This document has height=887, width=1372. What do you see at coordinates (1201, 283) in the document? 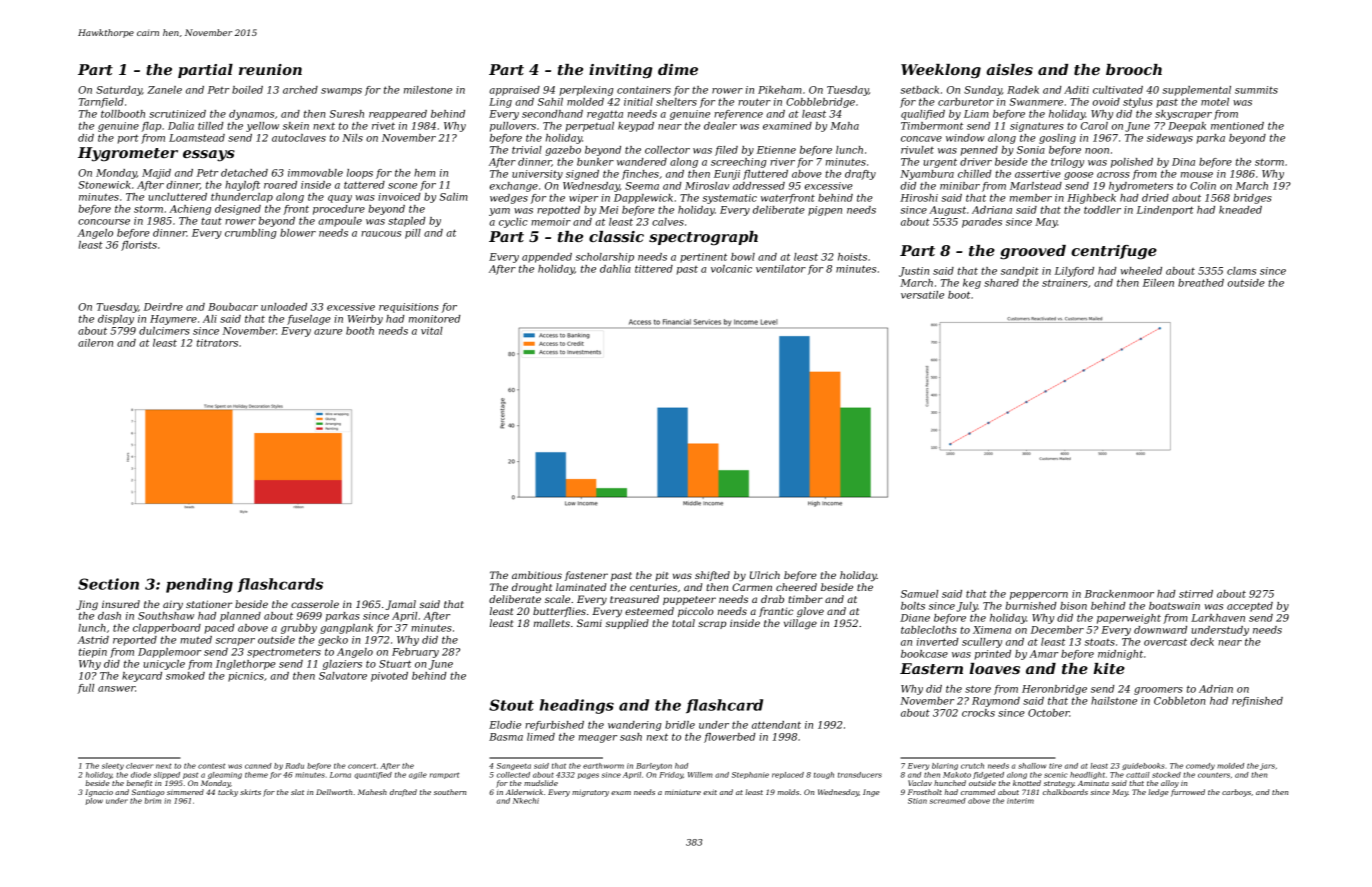
I see `breathed` at bounding box center [1201, 283].
